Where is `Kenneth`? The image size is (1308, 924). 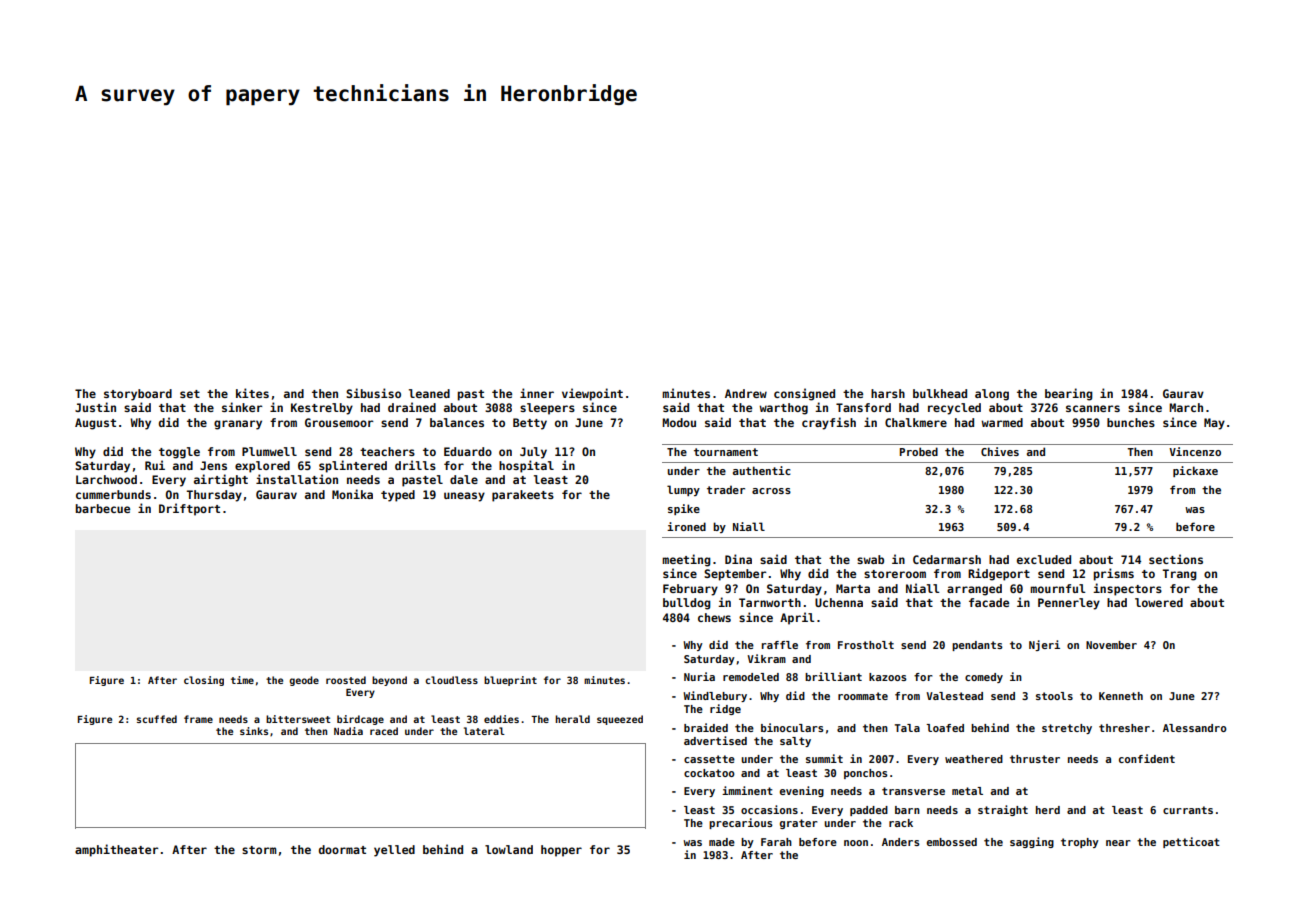
Kenneth is located at coordinates (1121, 696).
